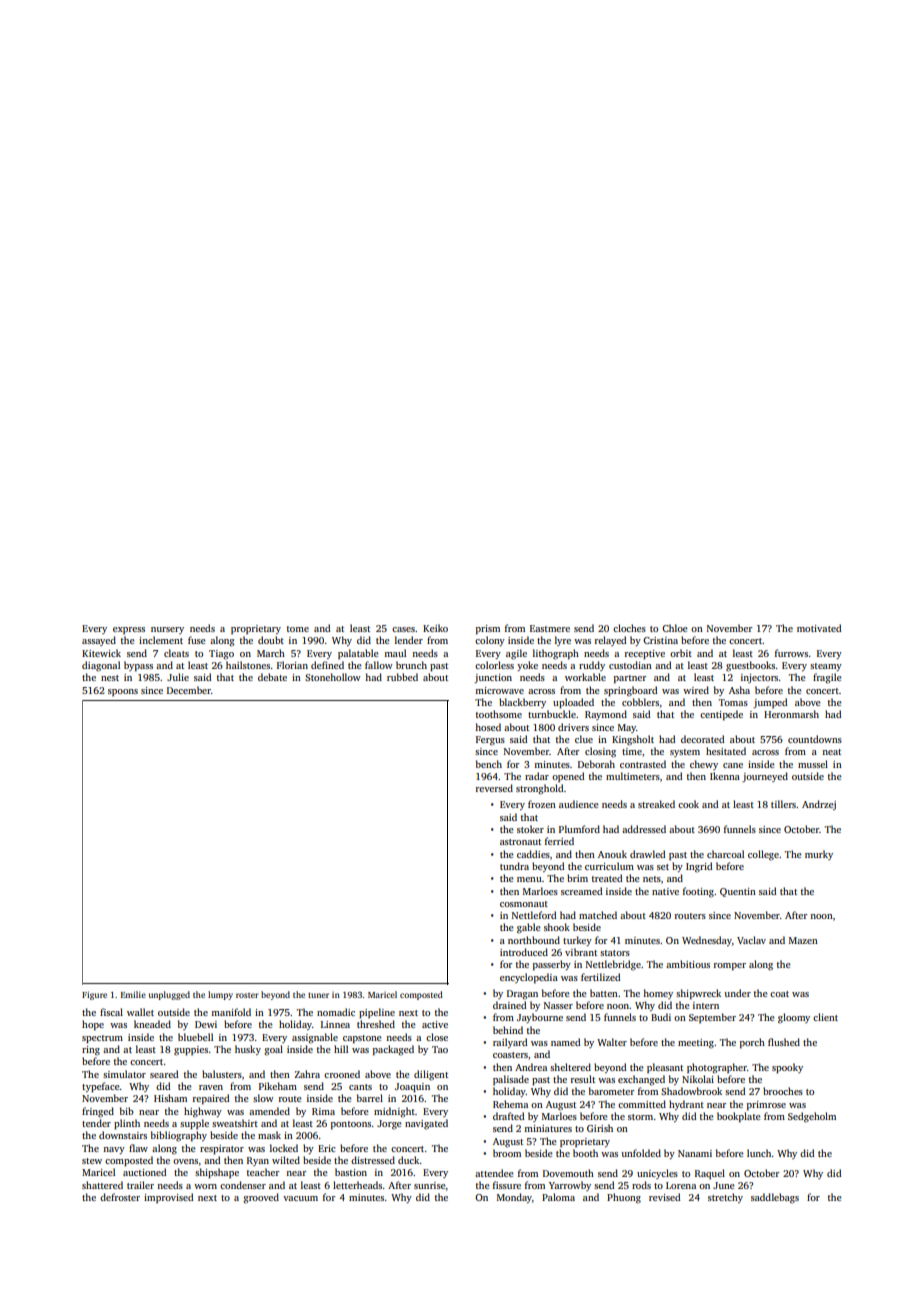 The height and width of the screenshot is (1308, 924). What do you see at coordinates (169, 995) in the screenshot?
I see `unplugged` at bounding box center [169, 995].
